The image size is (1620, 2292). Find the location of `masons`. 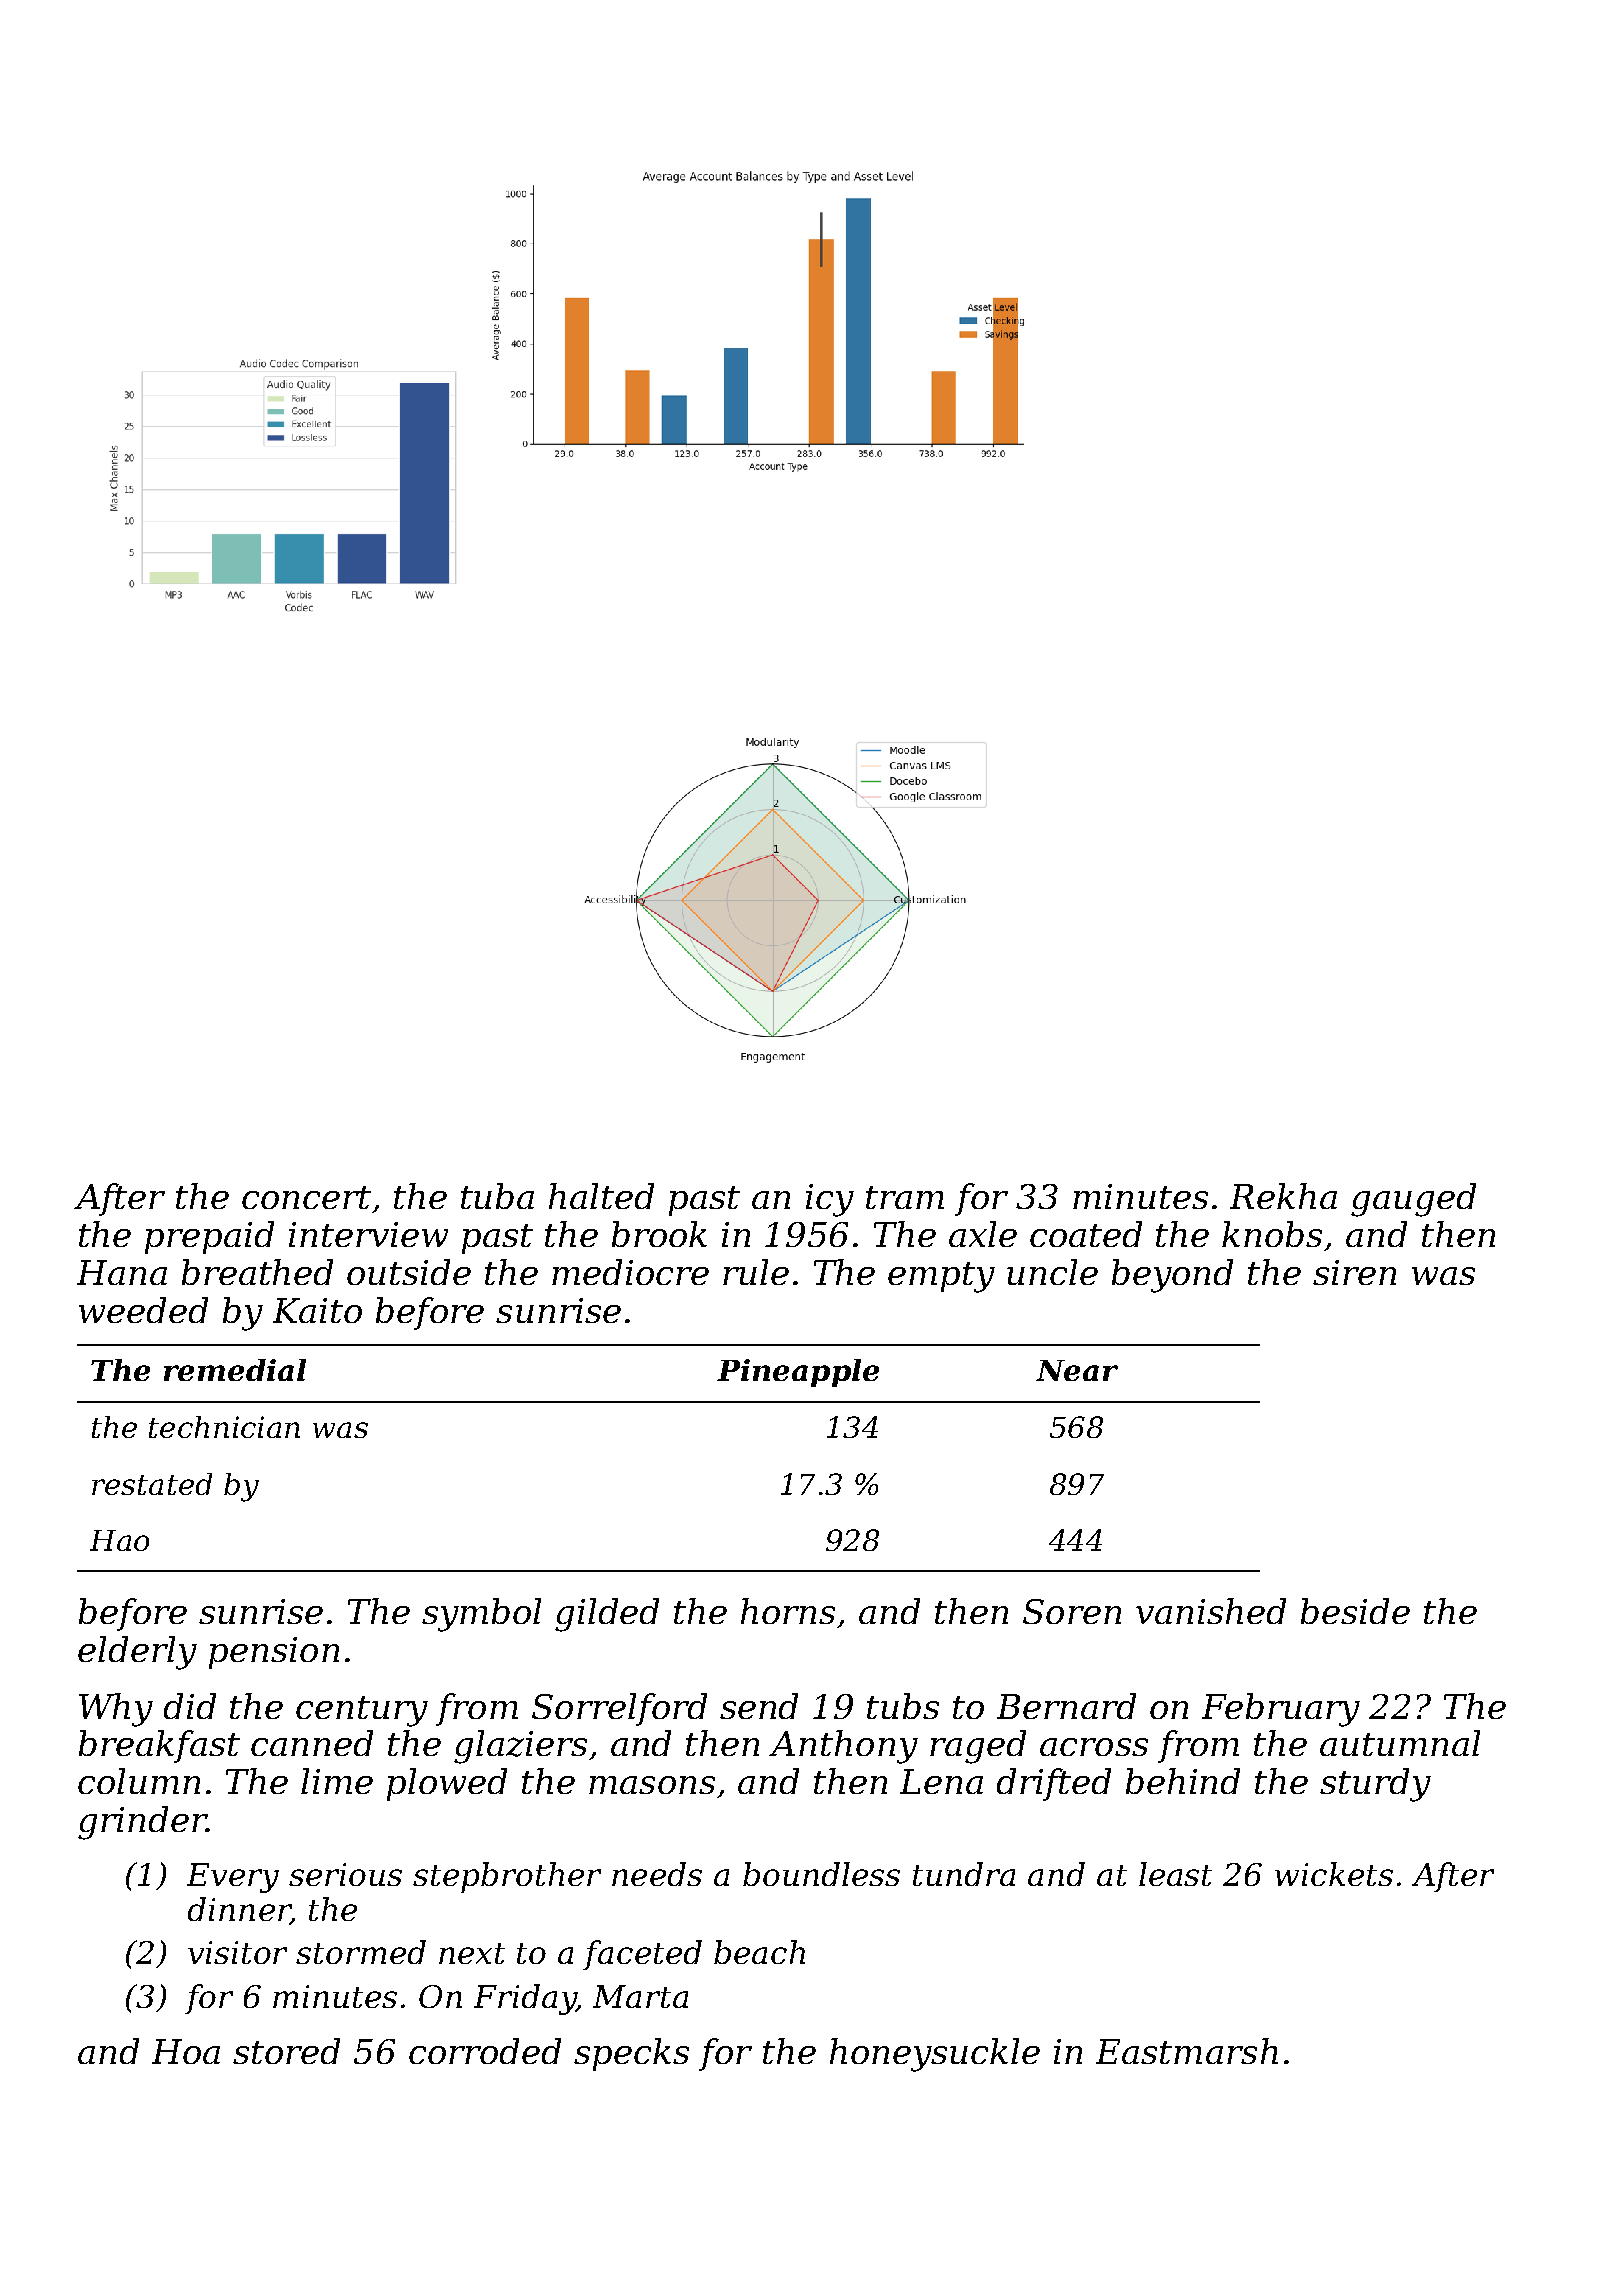

masons is located at coordinates (652, 1785).
